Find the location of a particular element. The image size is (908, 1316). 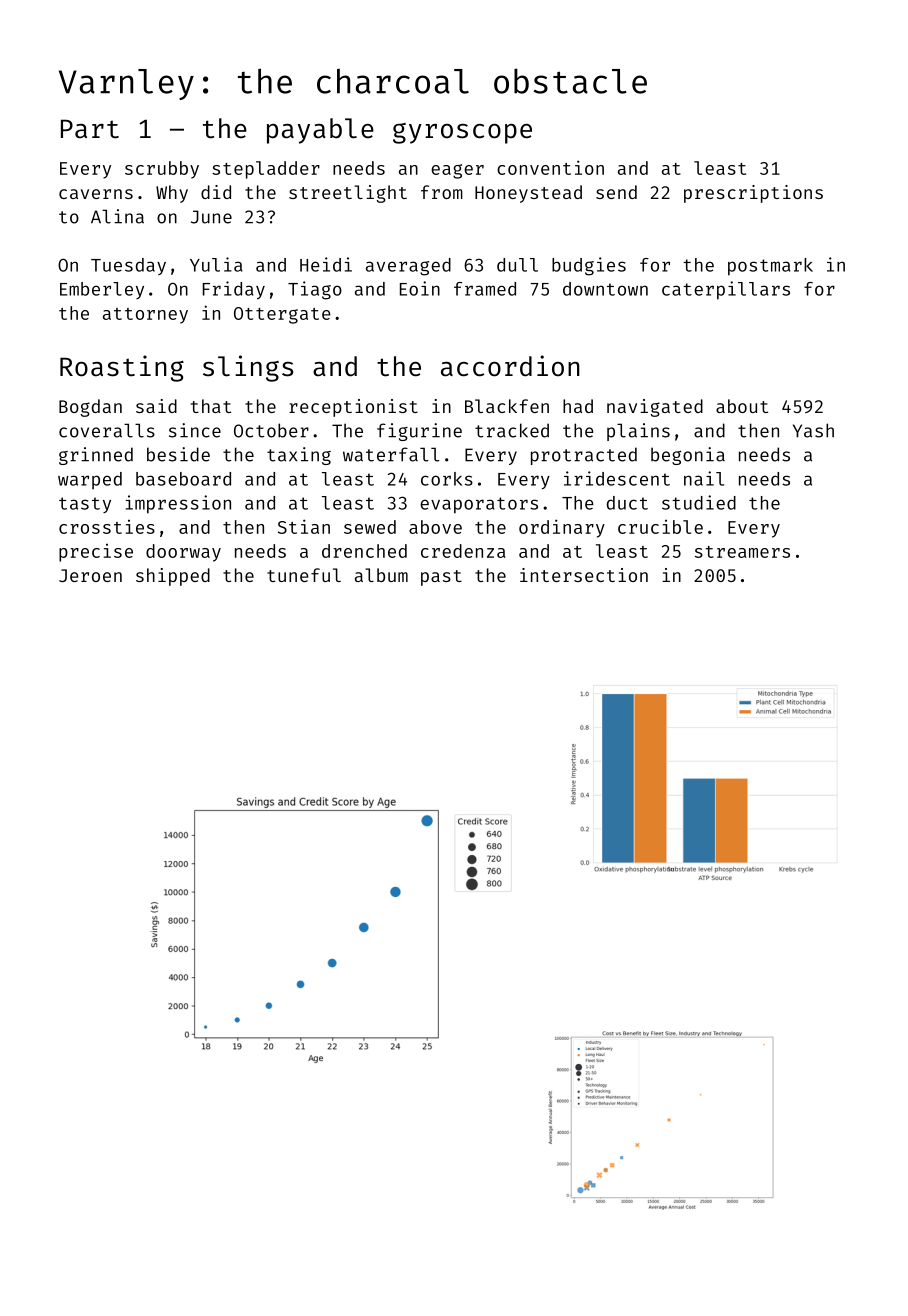

grinned is located at coordinates (96, 456).
